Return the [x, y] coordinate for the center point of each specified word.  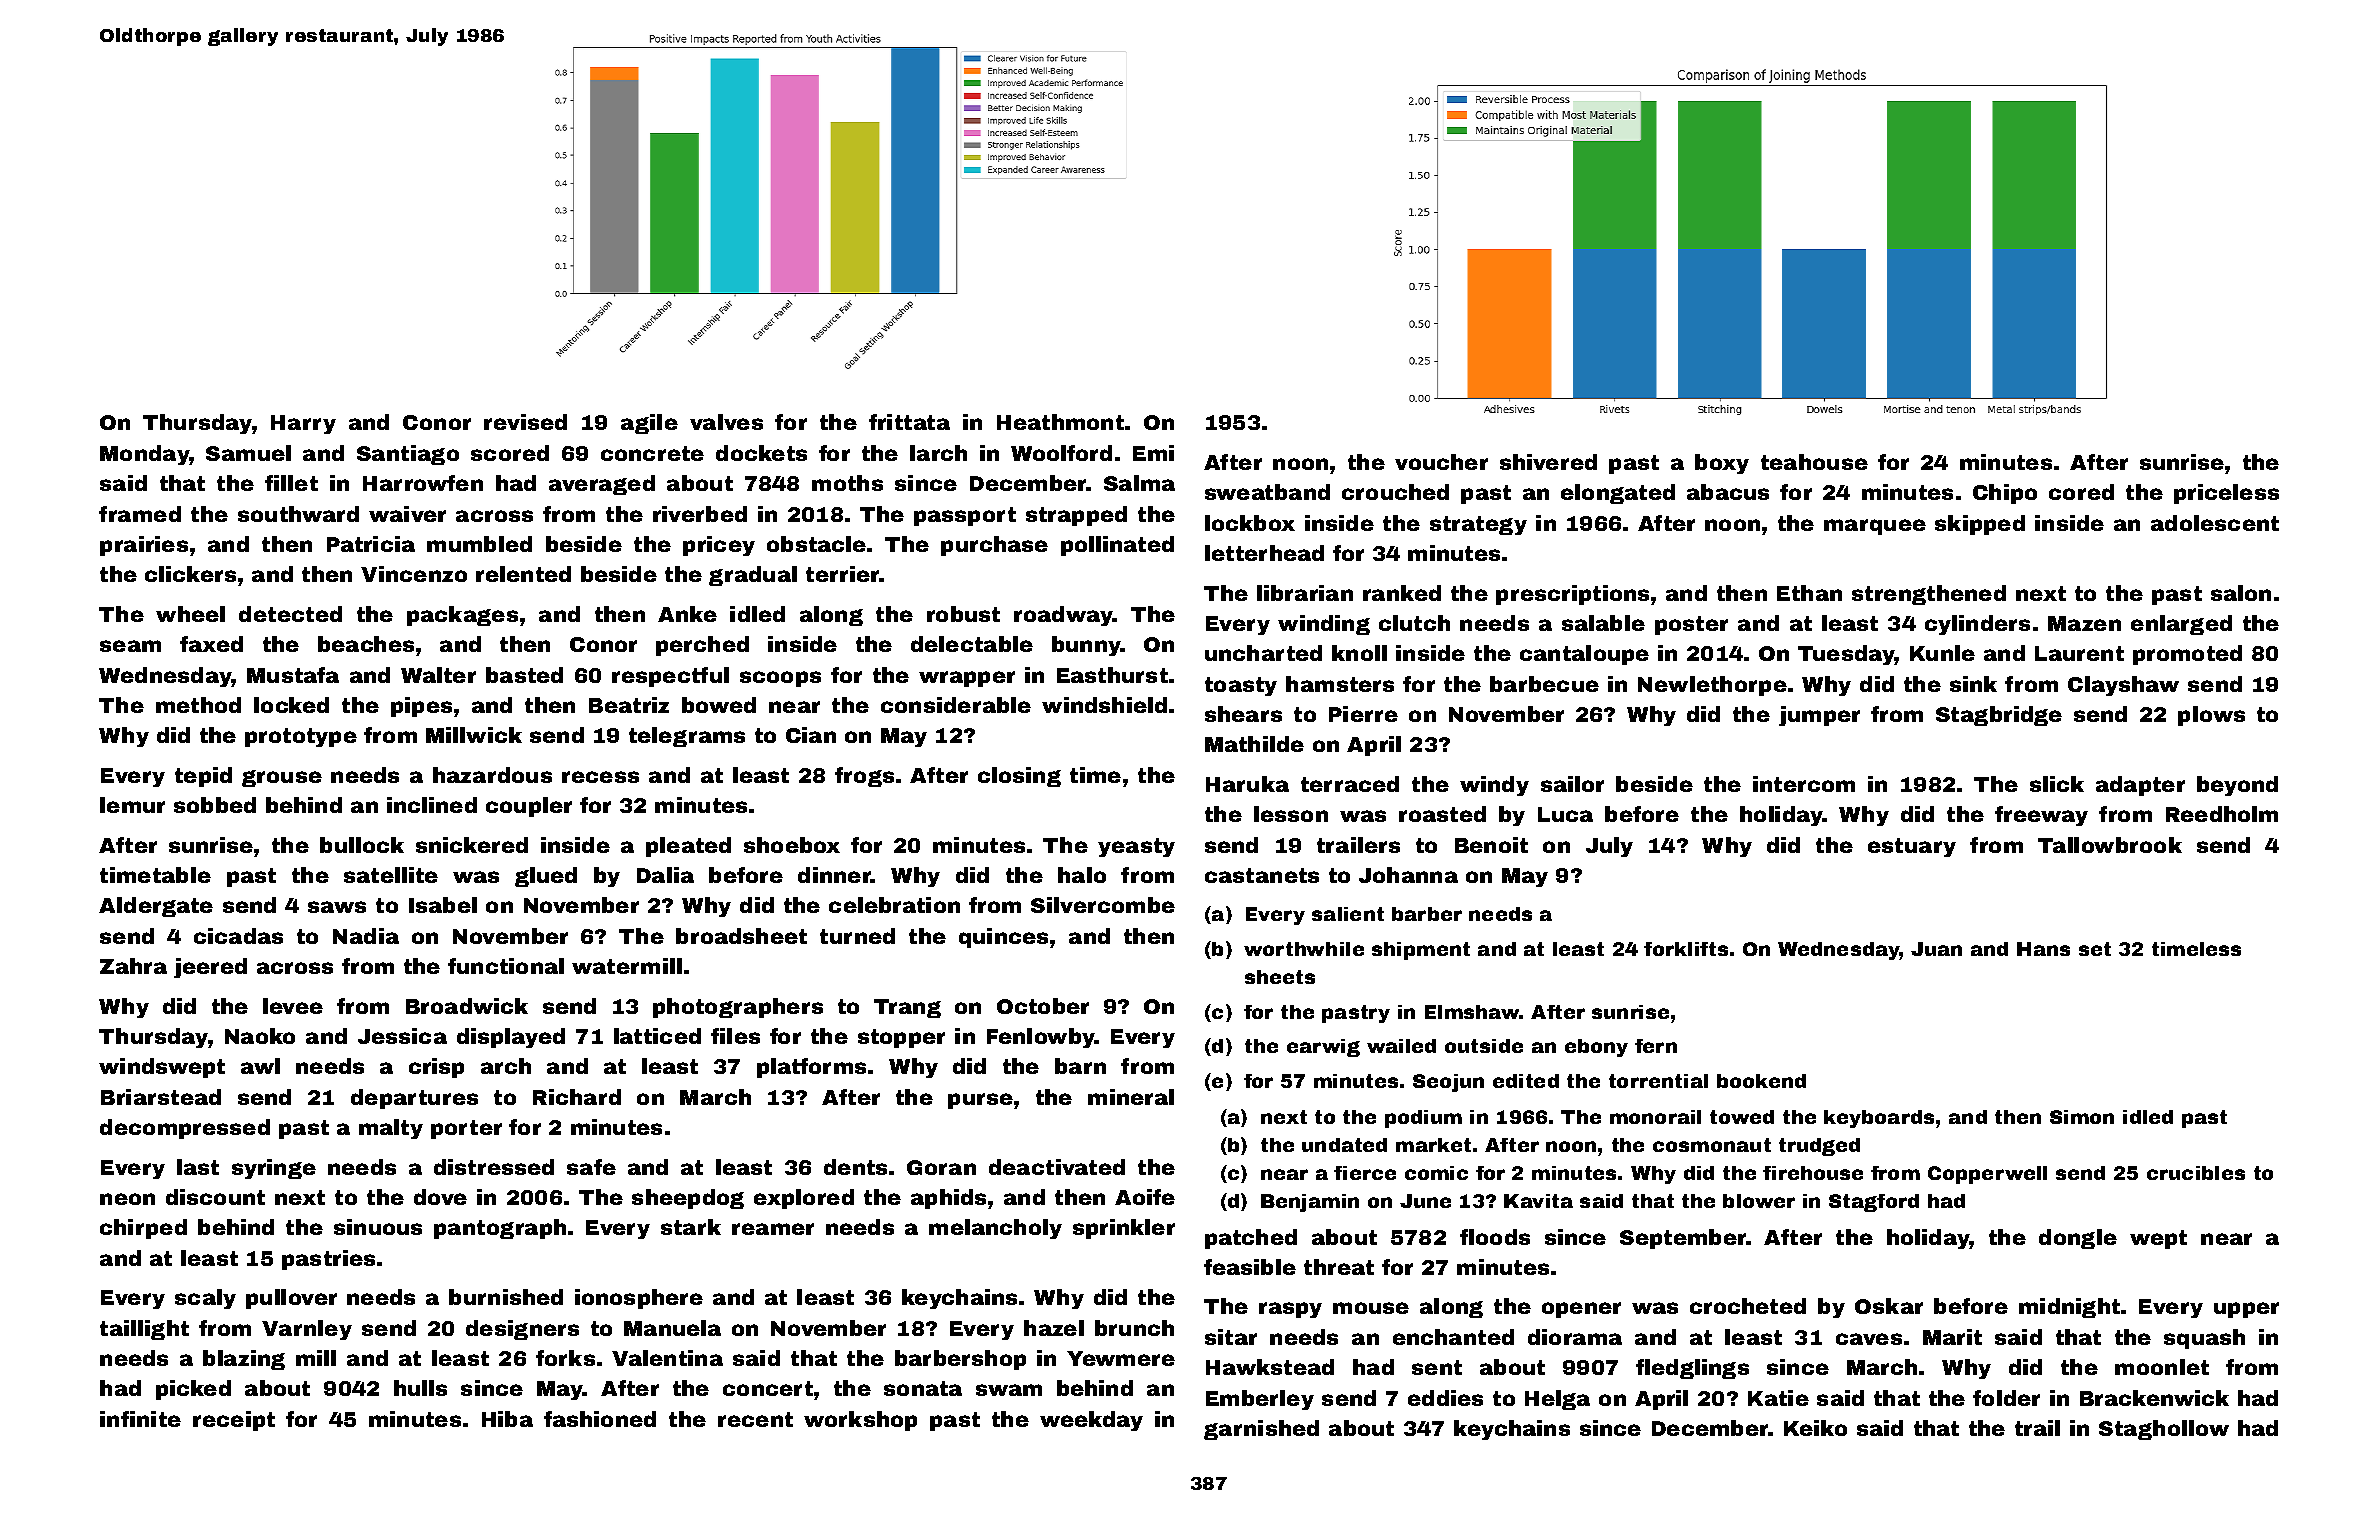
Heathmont [1060, 422]
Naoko [260, 1036]
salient [1348, 914]
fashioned [600, 1419]
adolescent [2215, 523]
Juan [1936, 949]
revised [525, 422]
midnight [2069, 1308]
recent [755, 1419]
